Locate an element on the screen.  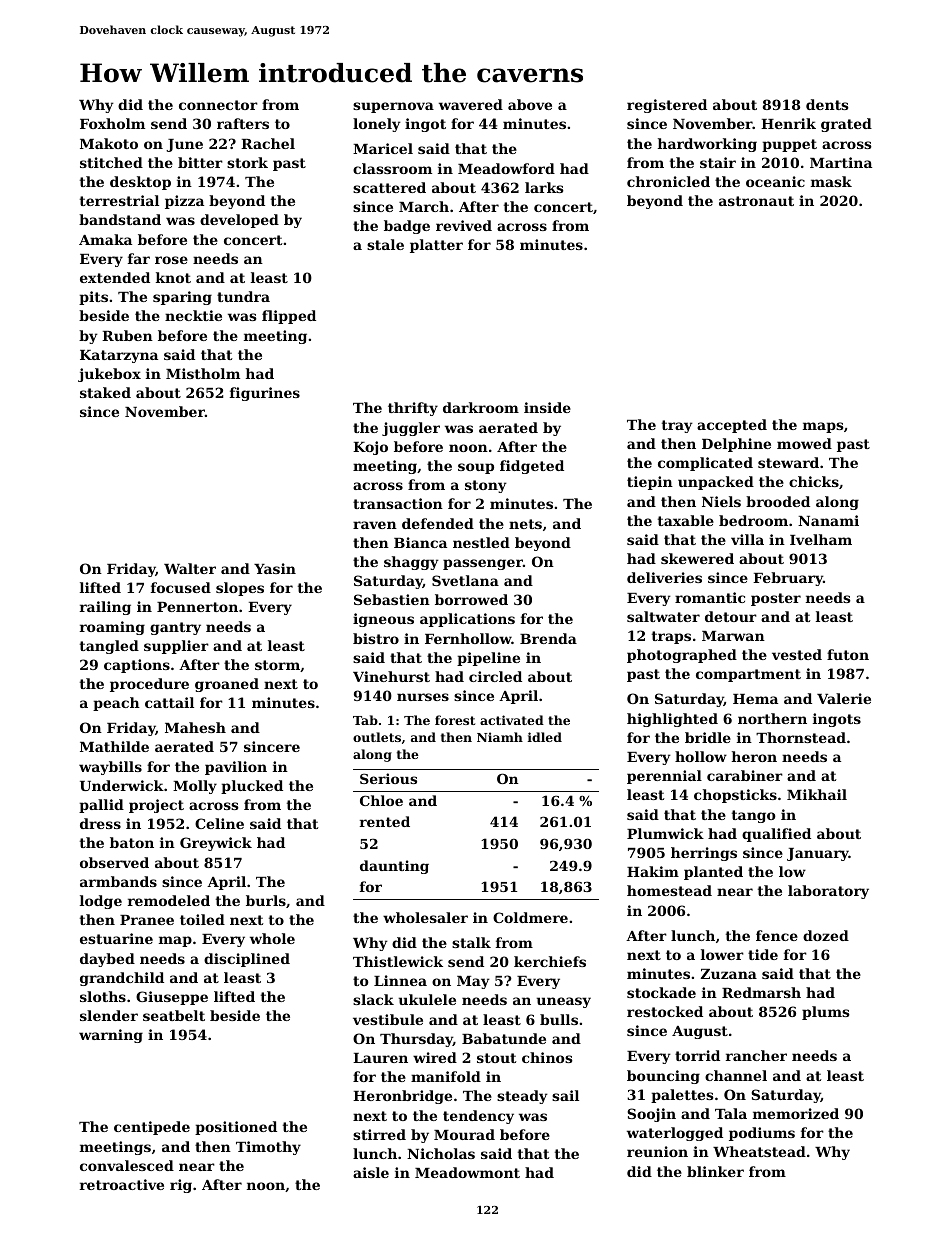
sparing is located at coordinates (182, 298).
